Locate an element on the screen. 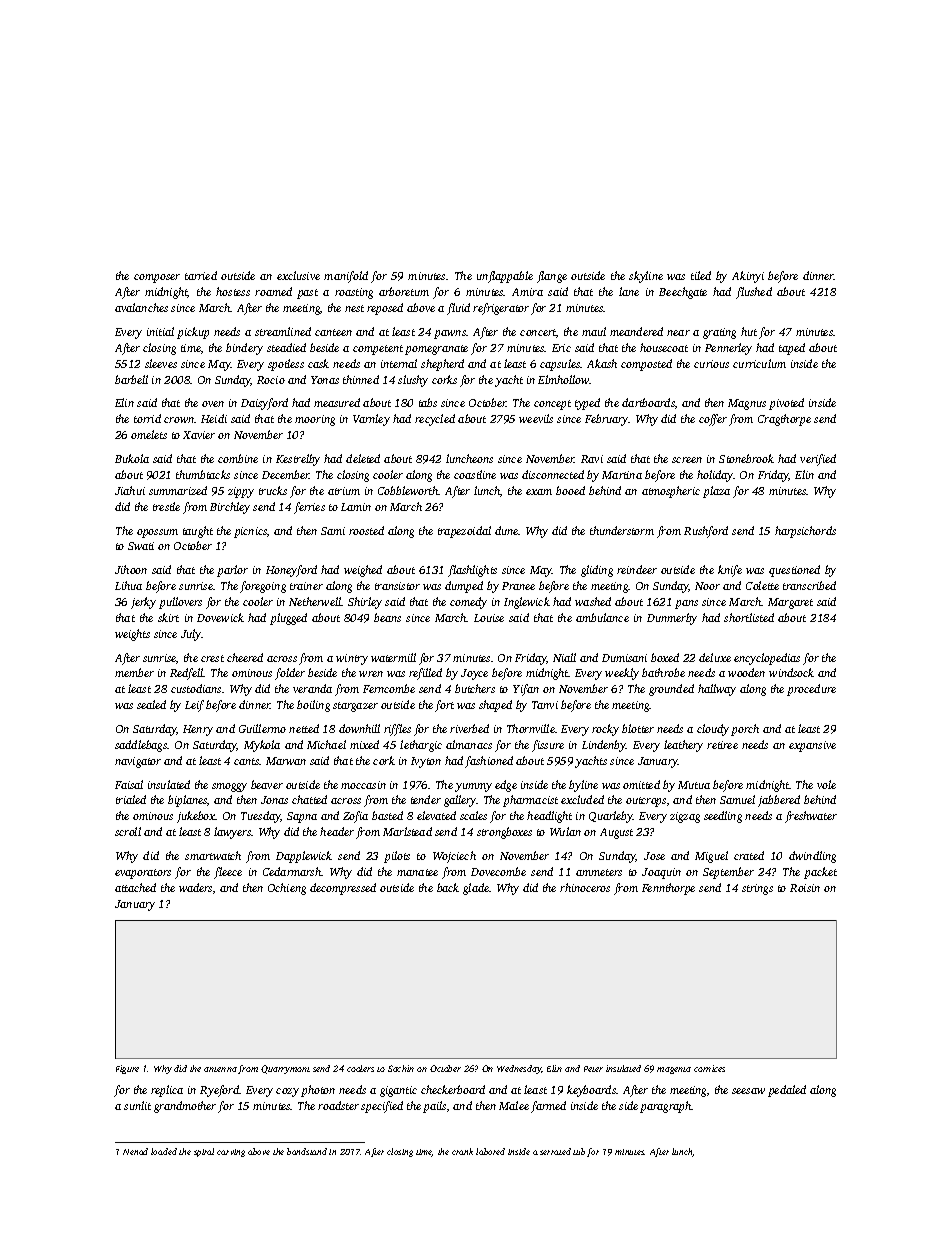 This screenshot has width=952, height=1233. picnics is located at coordinates (250, 532).
